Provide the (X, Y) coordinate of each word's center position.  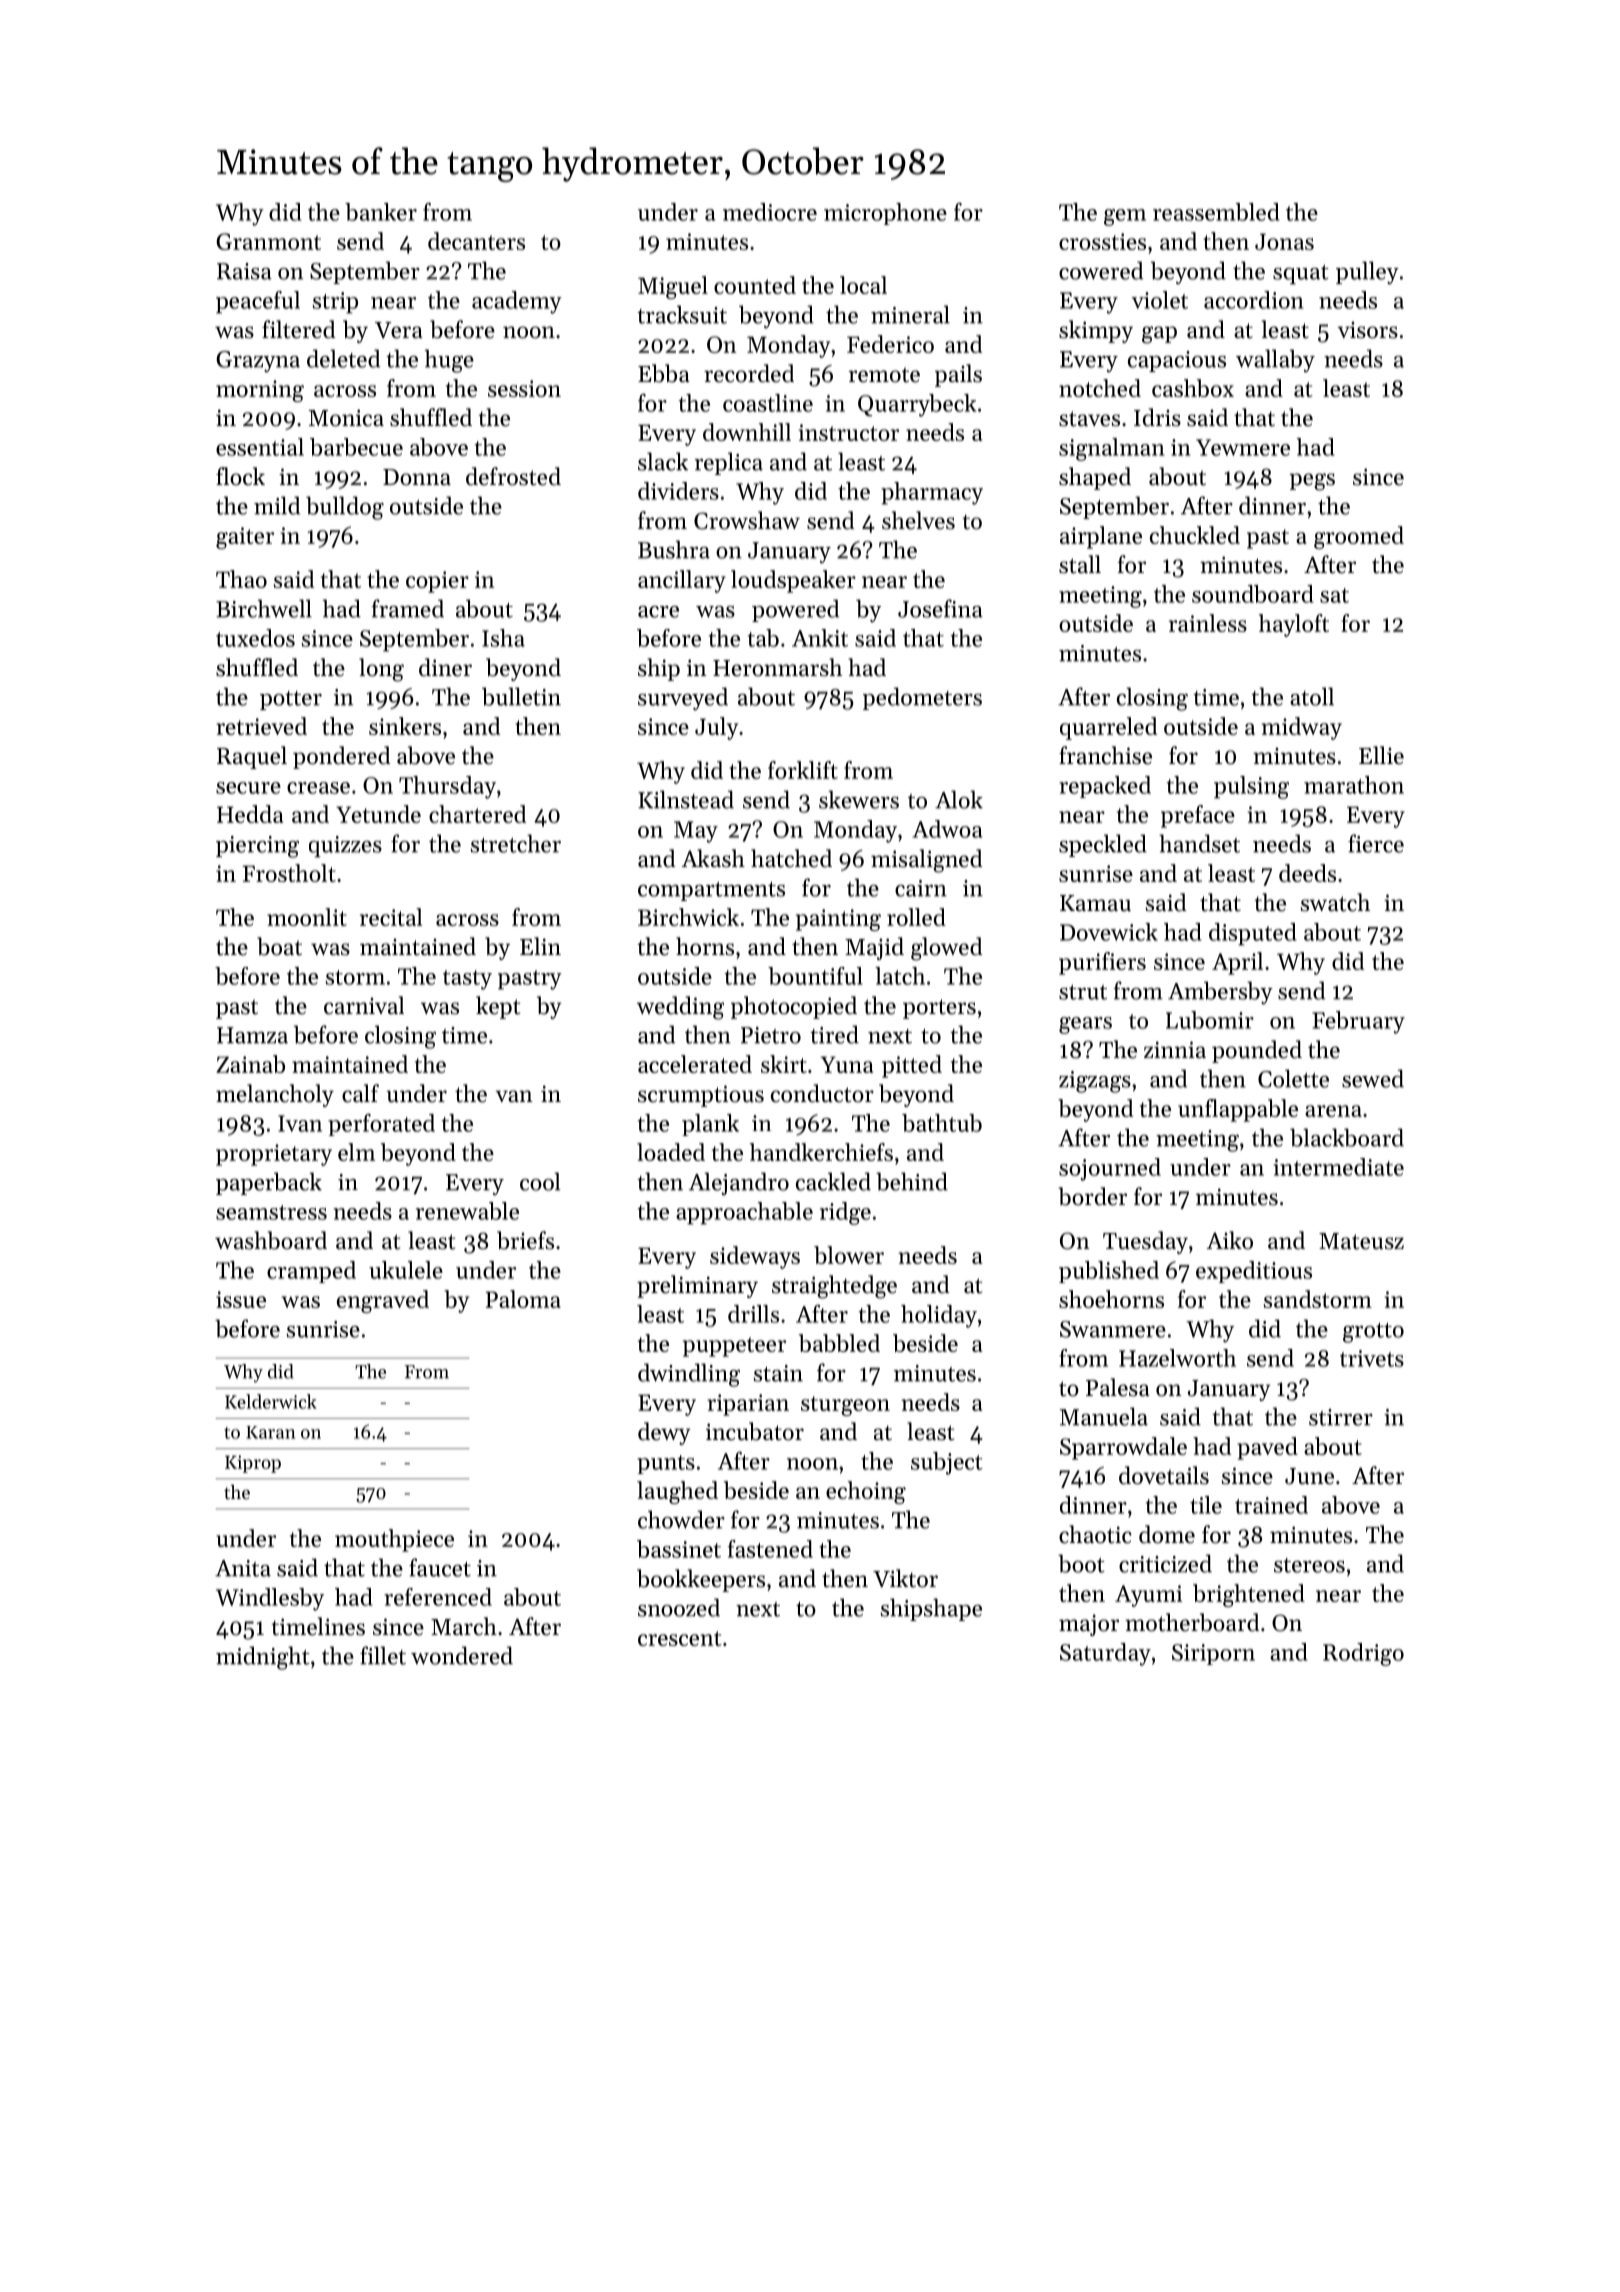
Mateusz (1361, 1241)
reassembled (1216, 212)
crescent (680, 1638)
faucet (440, 1567)
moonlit (307, 917)
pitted (912, 1066)
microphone (885, 214)
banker (381, 212)
